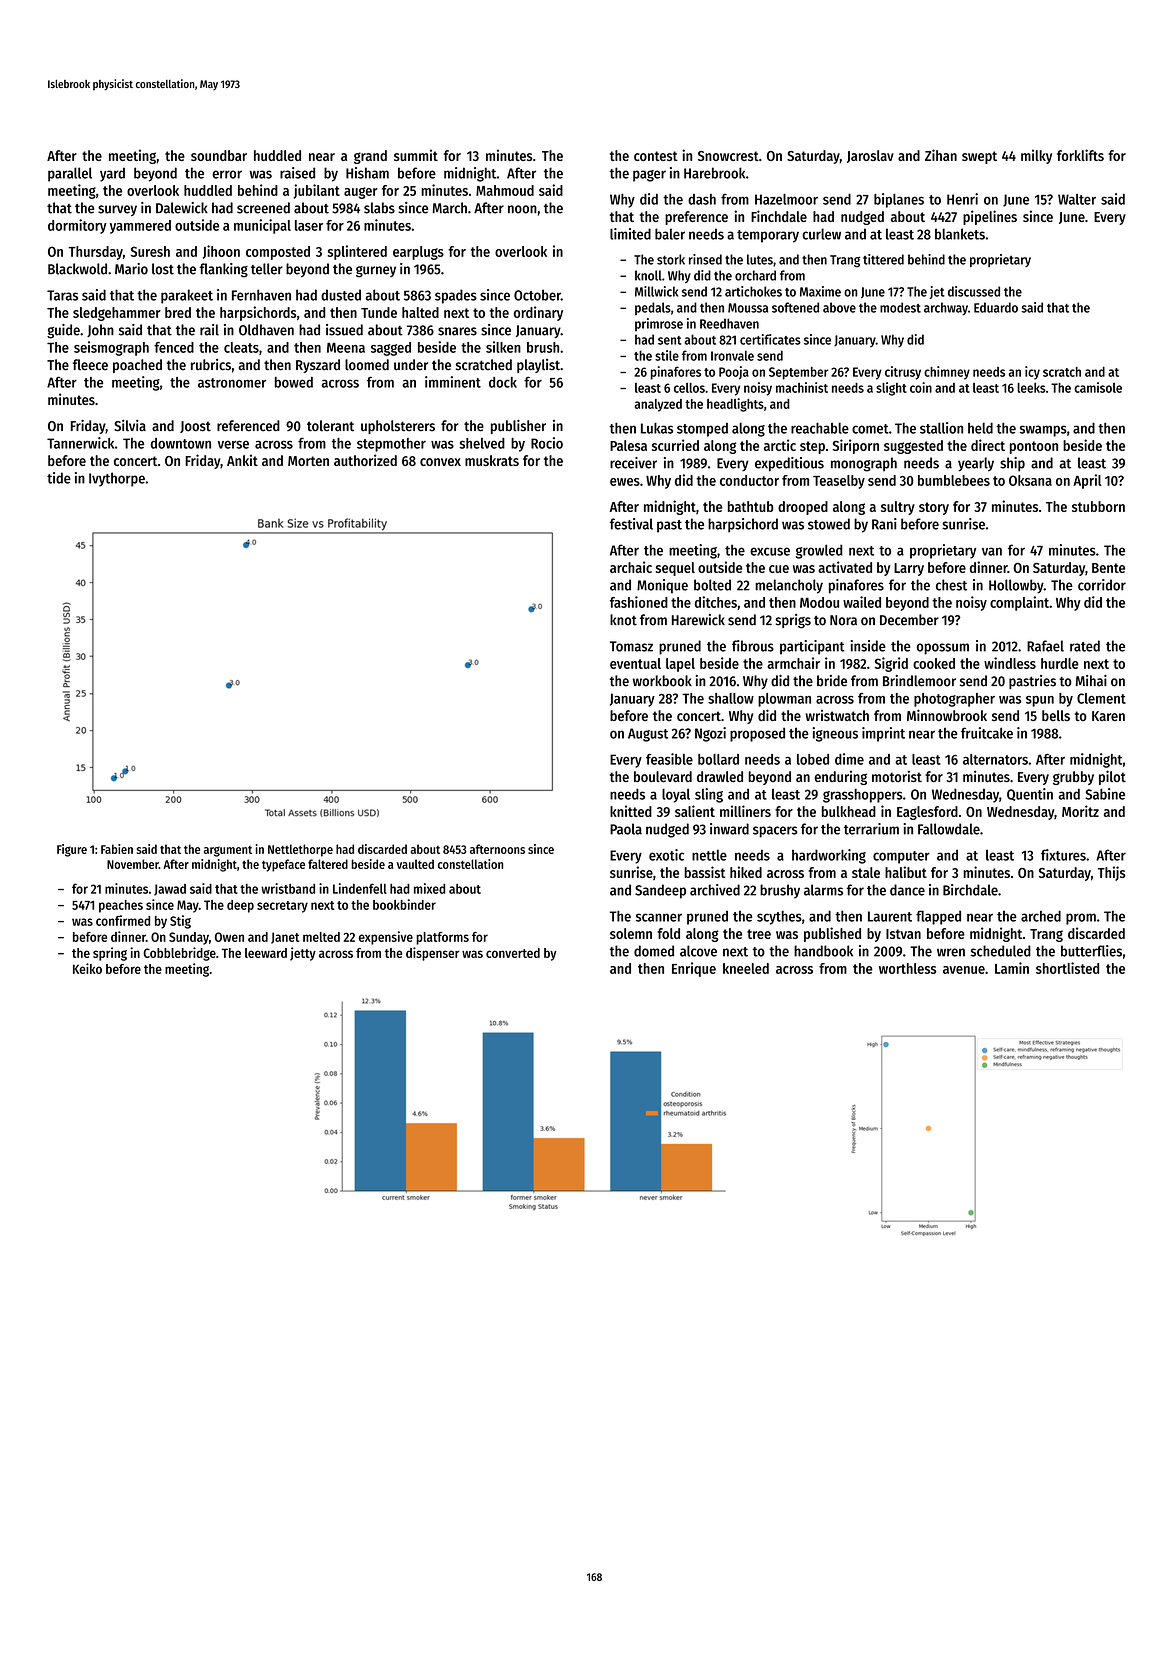  What do you see at coordinates (297, 173) in the image?
I see `raised` at bounding box center [297, 173].
